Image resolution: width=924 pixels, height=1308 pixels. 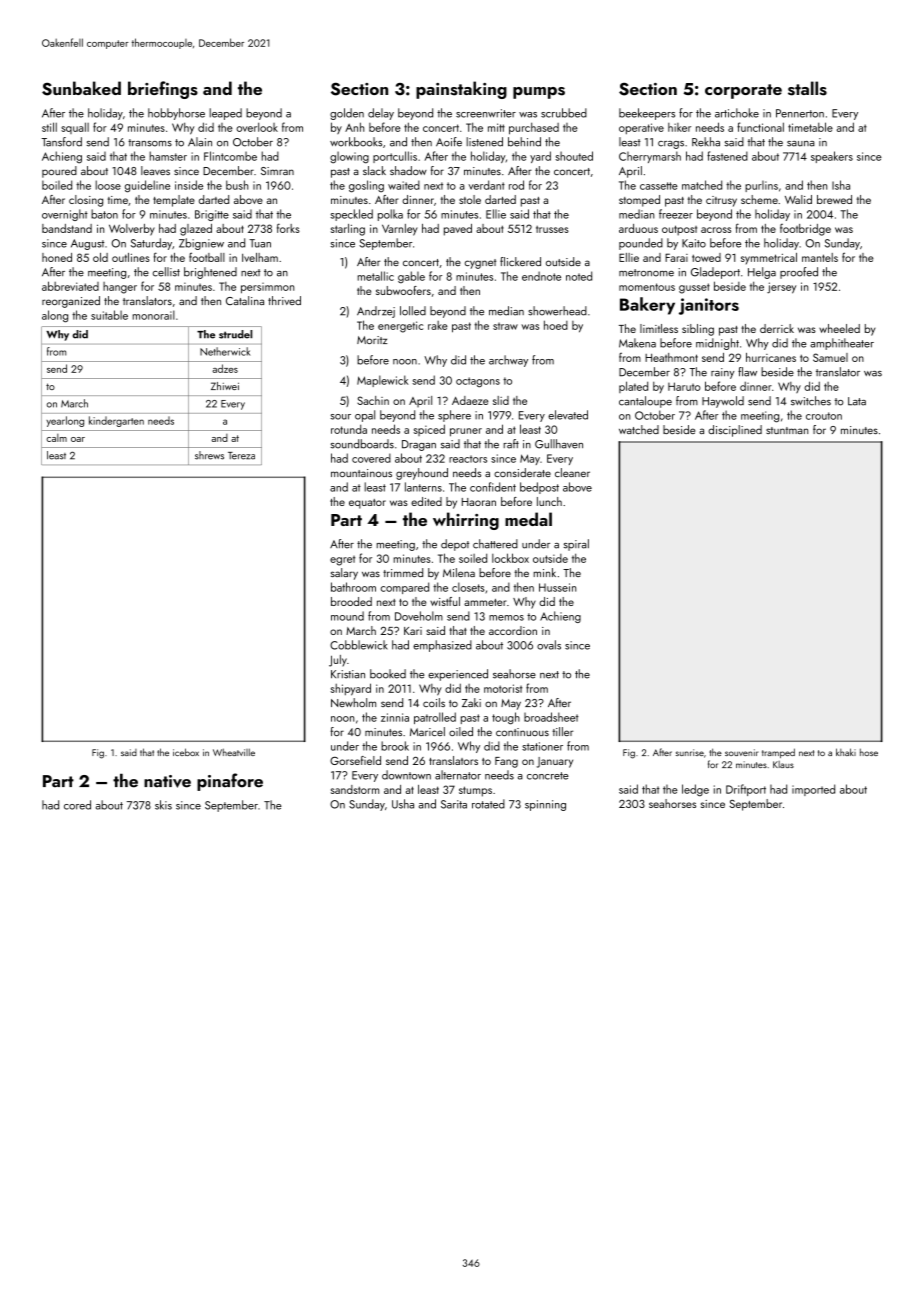 I want to click on stole, so click(x=470, y=199).
